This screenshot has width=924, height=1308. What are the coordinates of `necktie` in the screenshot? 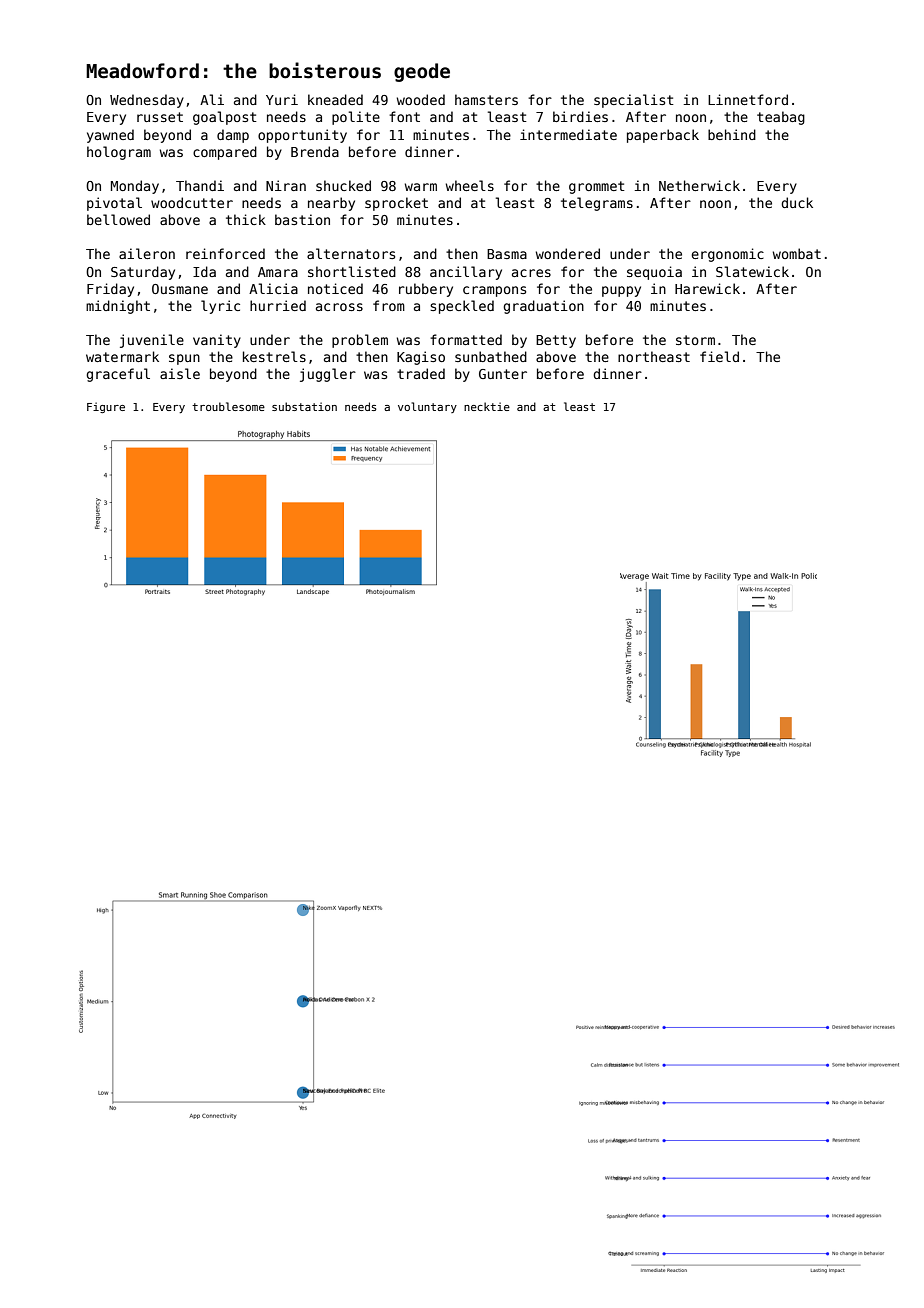 It's located at (487, 406).
